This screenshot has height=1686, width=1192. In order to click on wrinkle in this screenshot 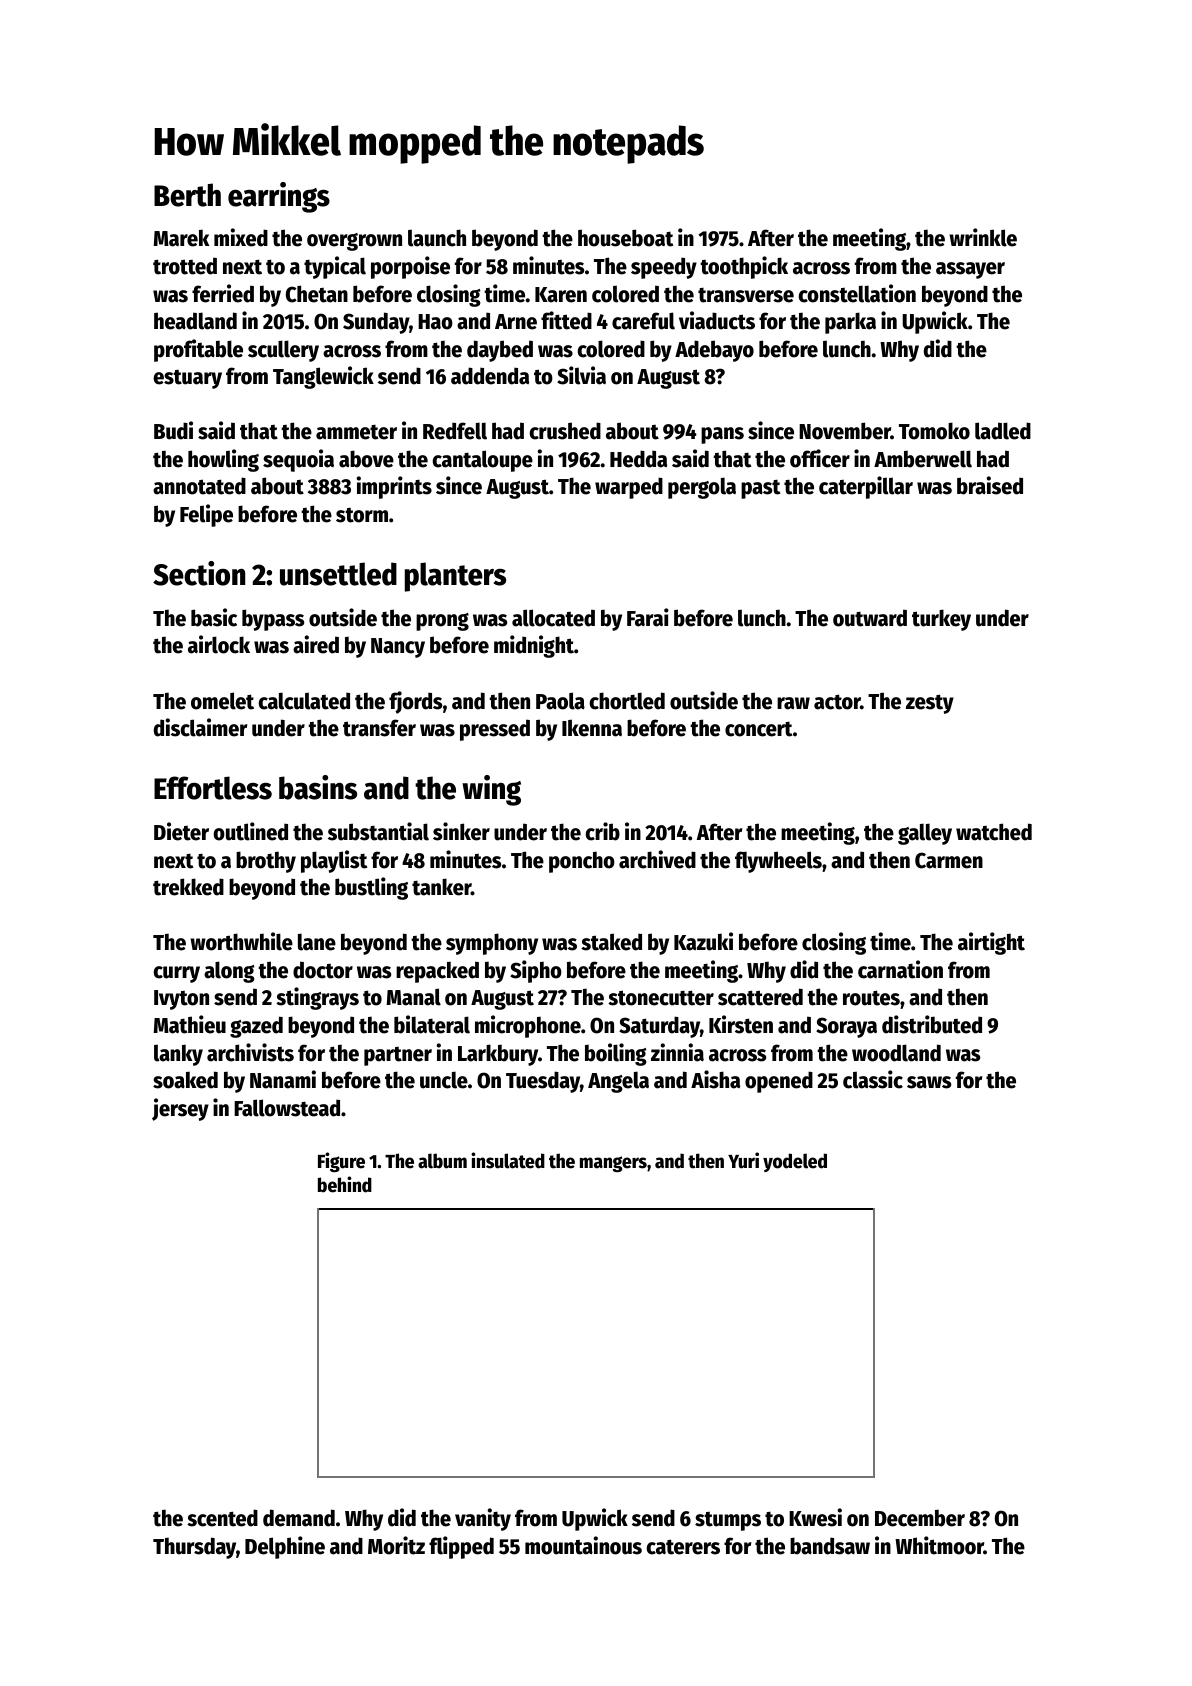, I will do `click(983, 237)`.
